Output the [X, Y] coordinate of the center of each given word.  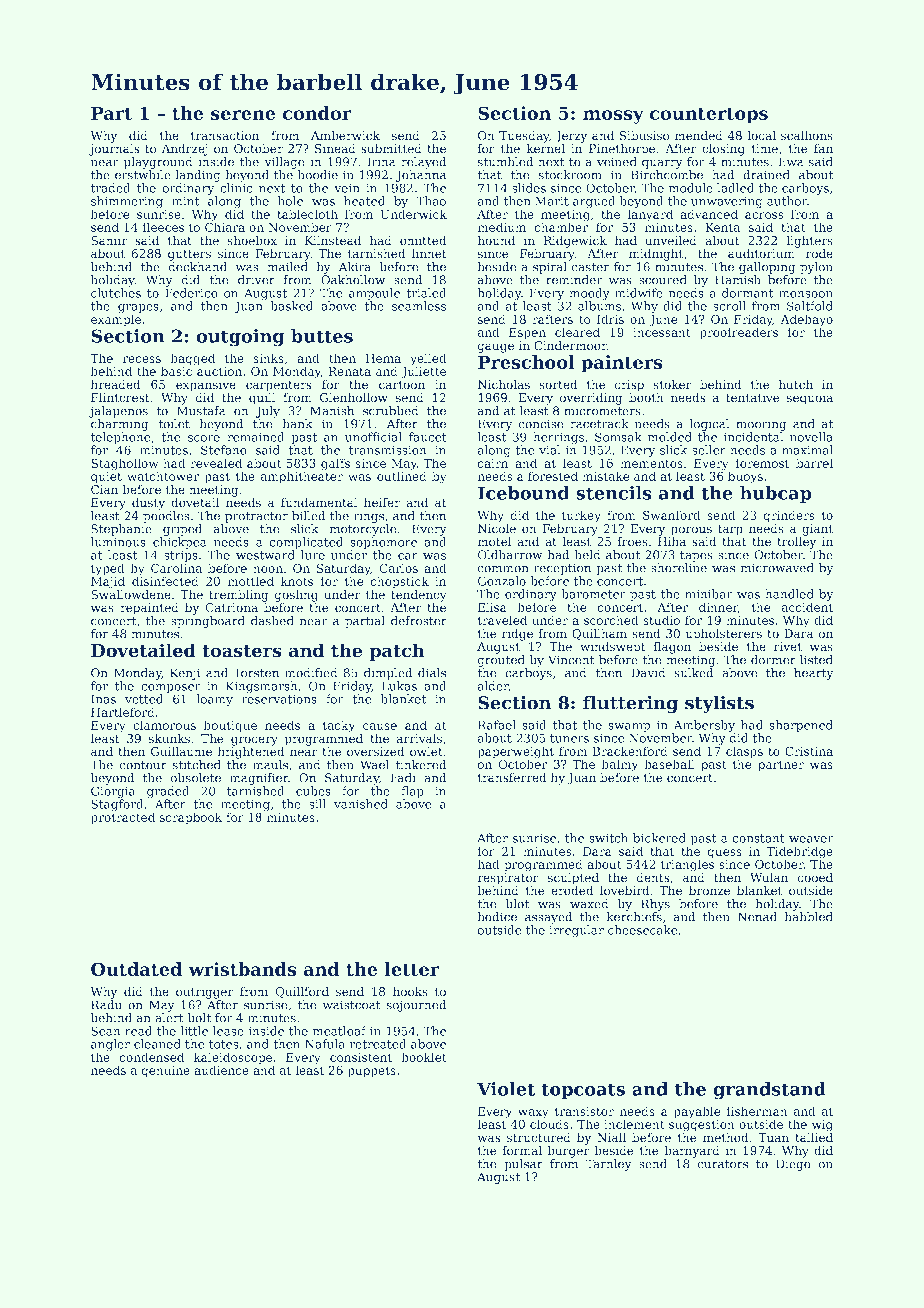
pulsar [523, 1165]
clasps [744, 752]
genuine [166, 1072]
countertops [709, 116]
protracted [123, 818]
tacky [339, 726]
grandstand [770, 1091]
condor [317, 113]
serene [243, 115]
